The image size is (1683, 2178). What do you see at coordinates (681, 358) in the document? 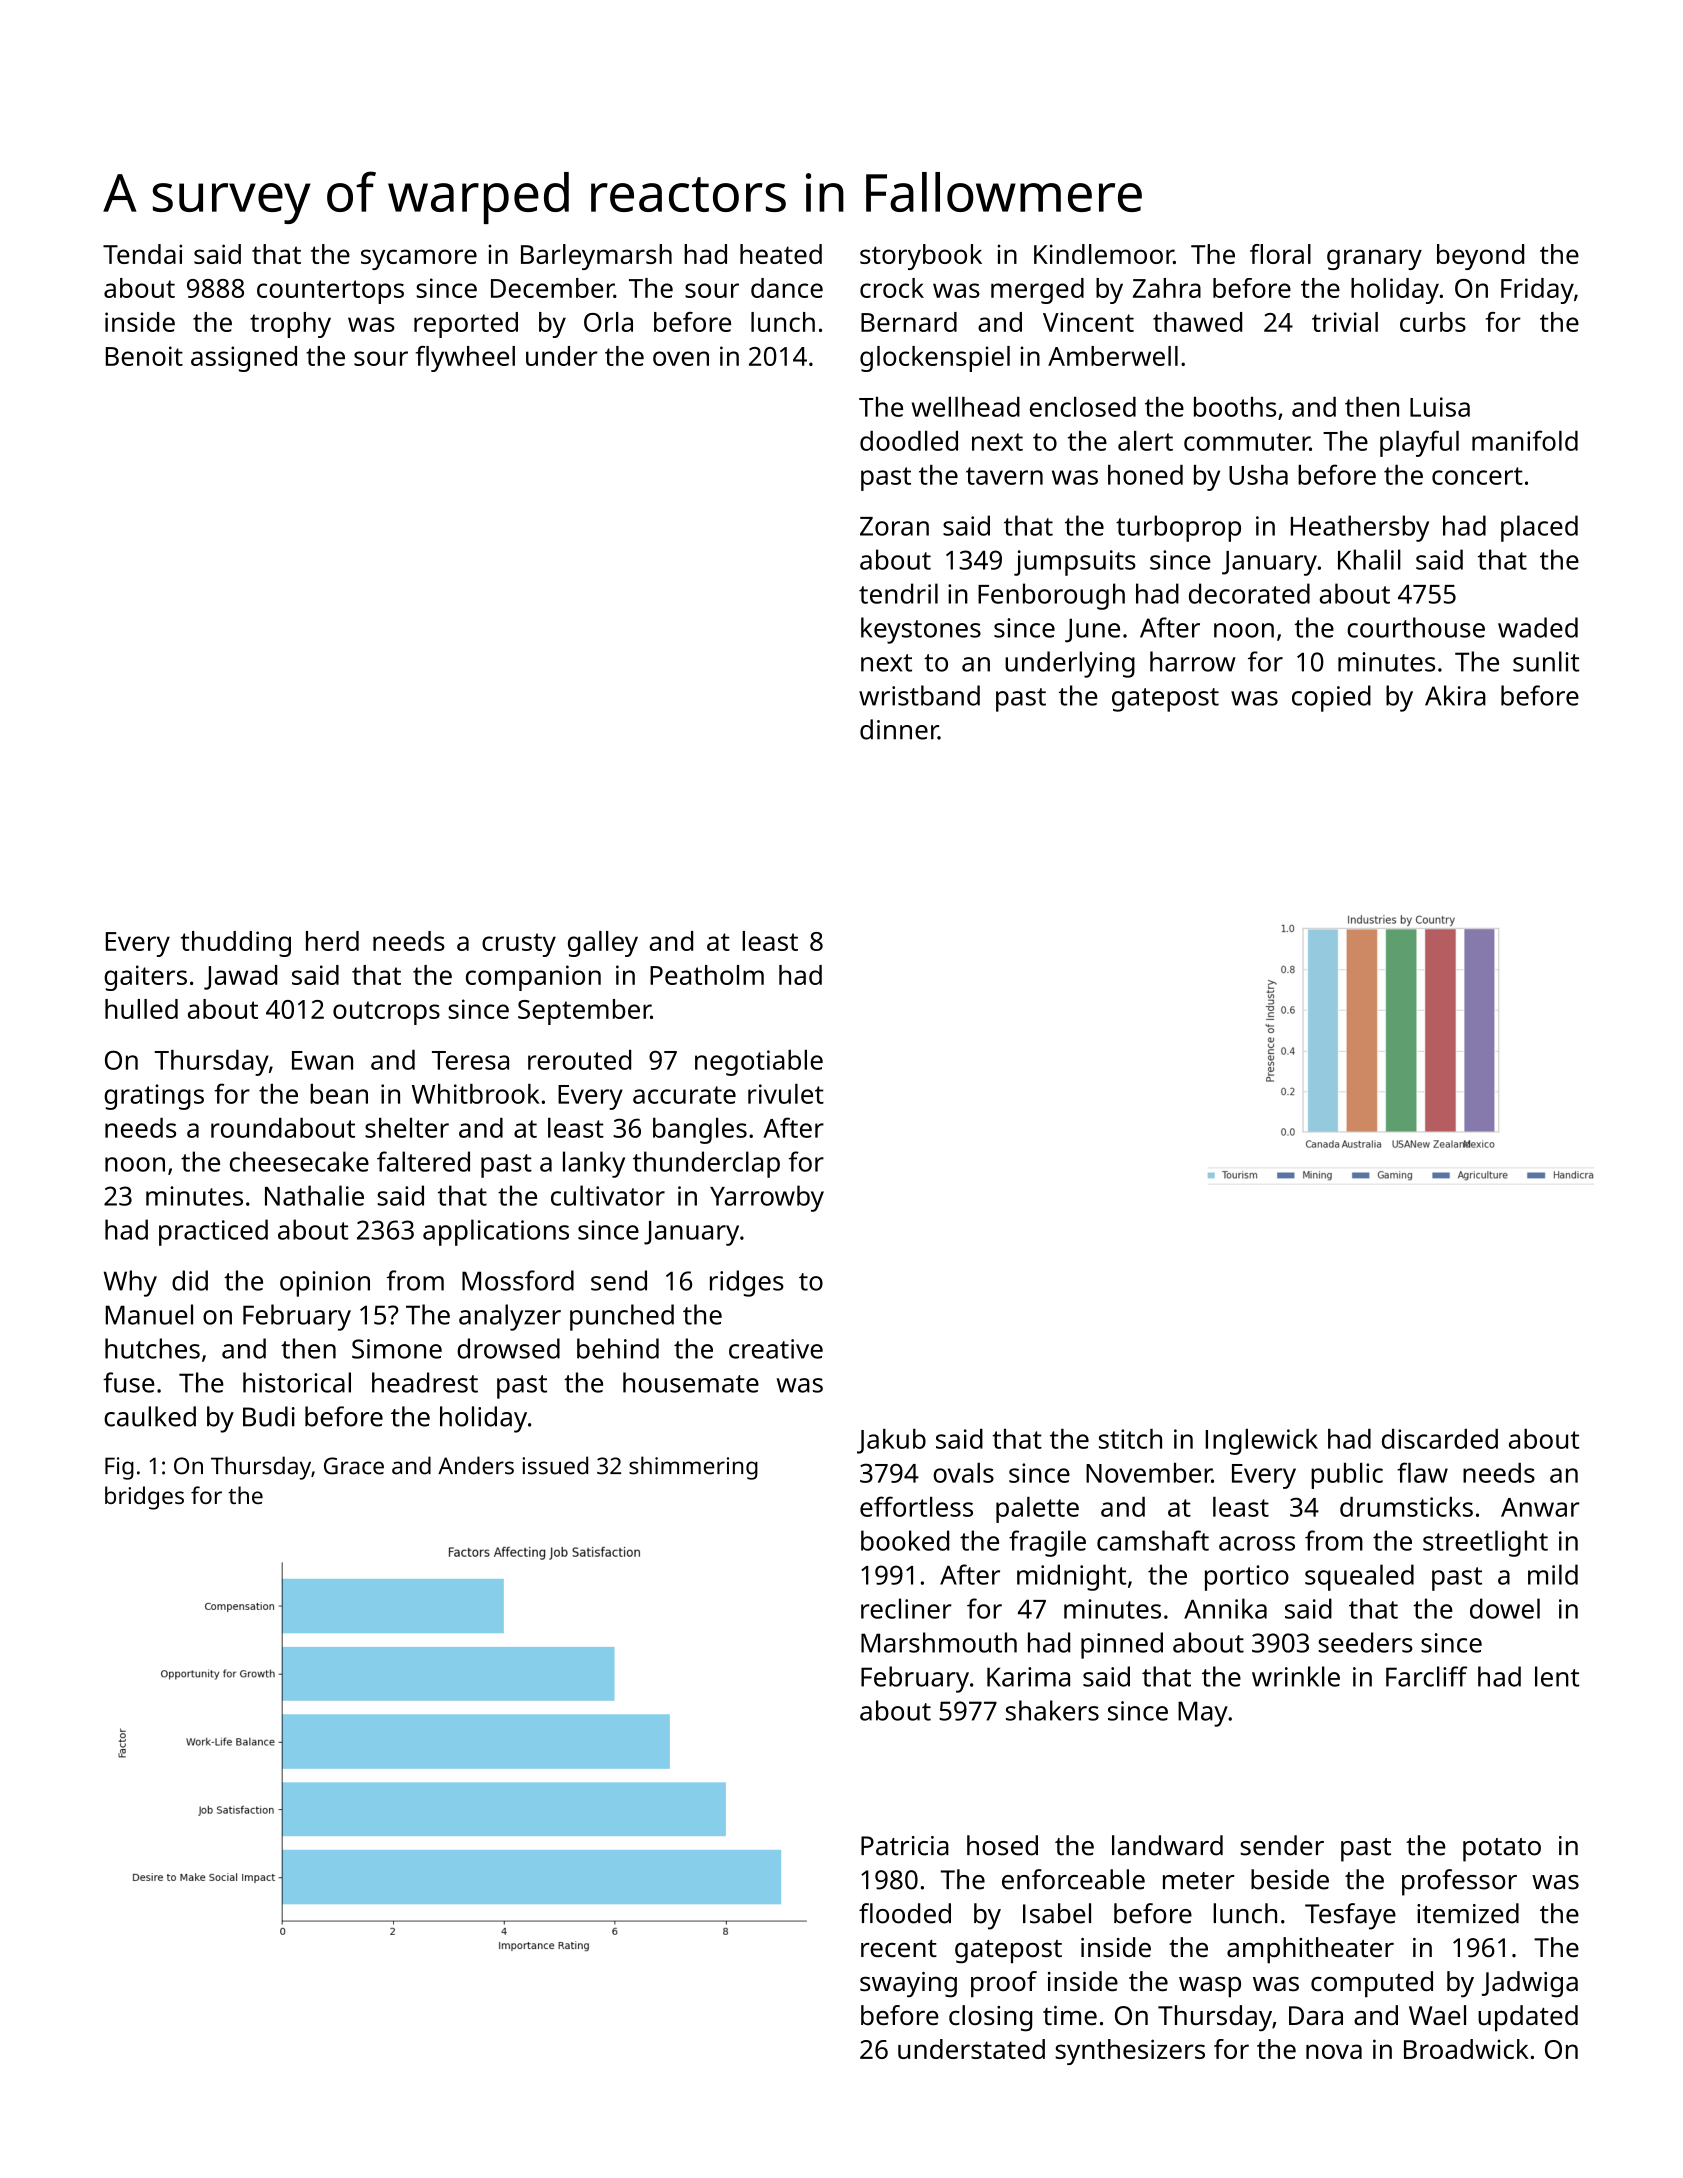
I see `oven` at bounding box center [681, 358].
